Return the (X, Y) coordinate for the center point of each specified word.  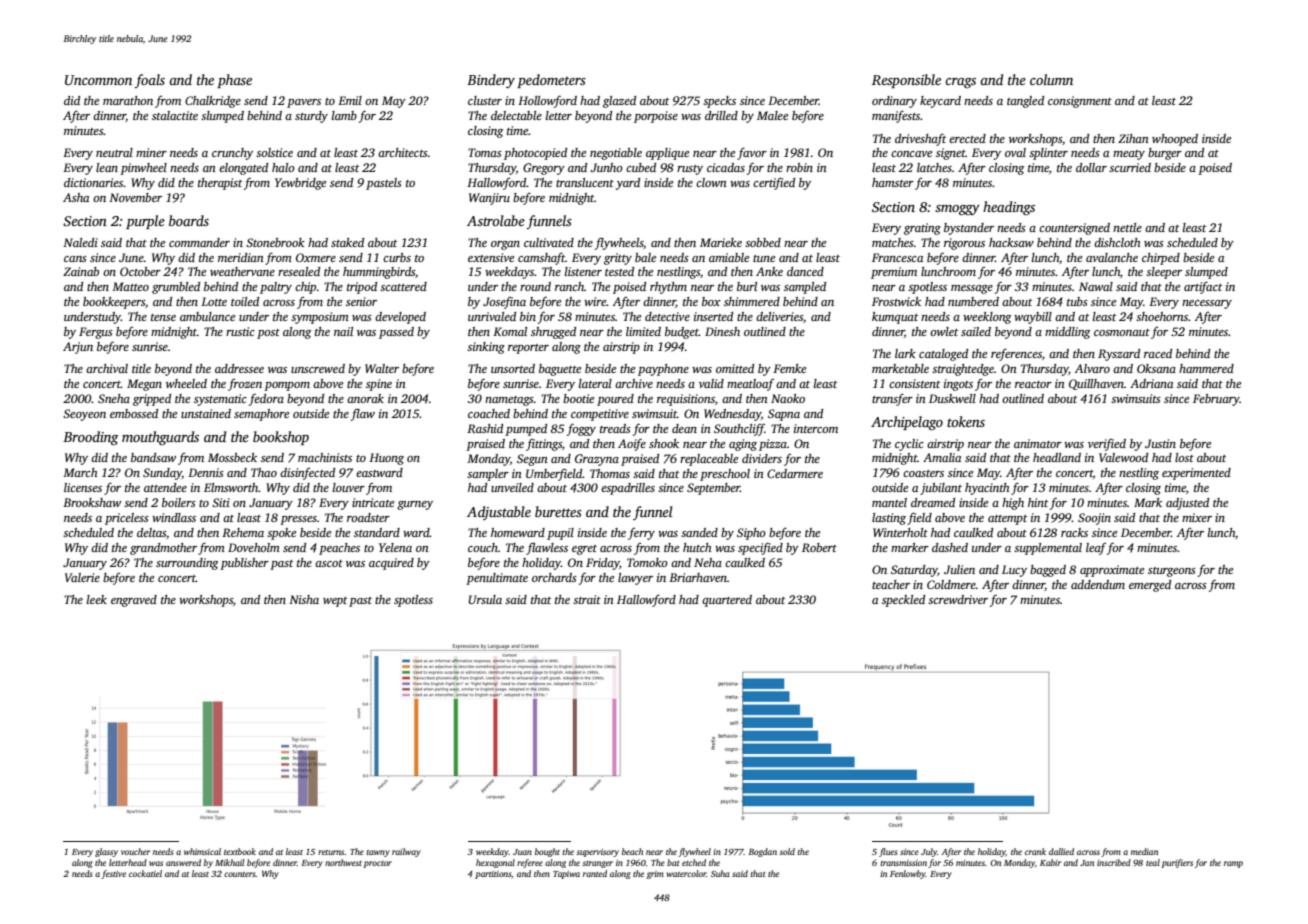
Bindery (491, 81)
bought (547, 852)
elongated (243, 169)
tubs (1077, 301)
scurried (1130, 167)
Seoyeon (84, 415)
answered (183, 862)
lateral (595, 383)
